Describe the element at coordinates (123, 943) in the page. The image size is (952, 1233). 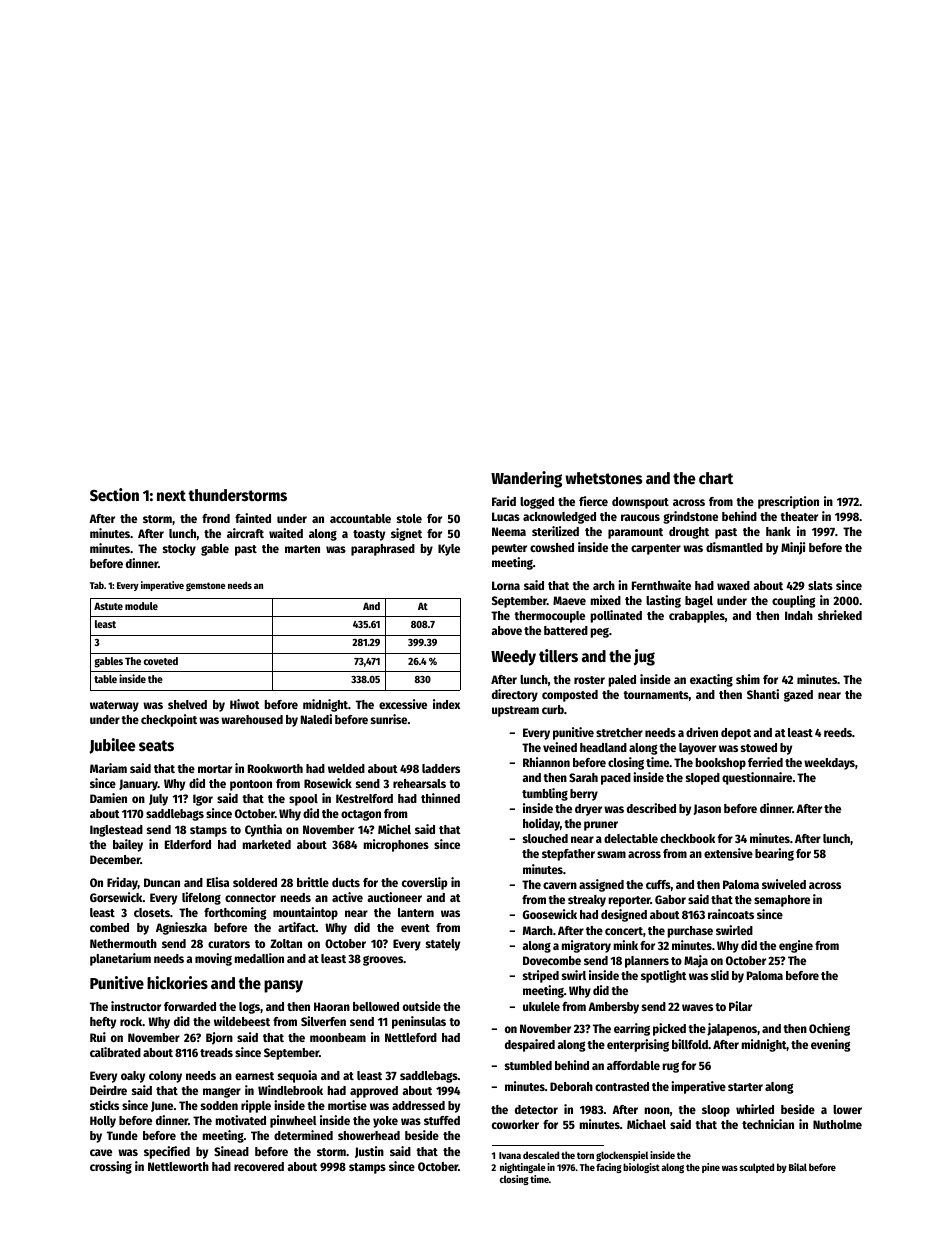
I see `Nethermouth` at that location.
